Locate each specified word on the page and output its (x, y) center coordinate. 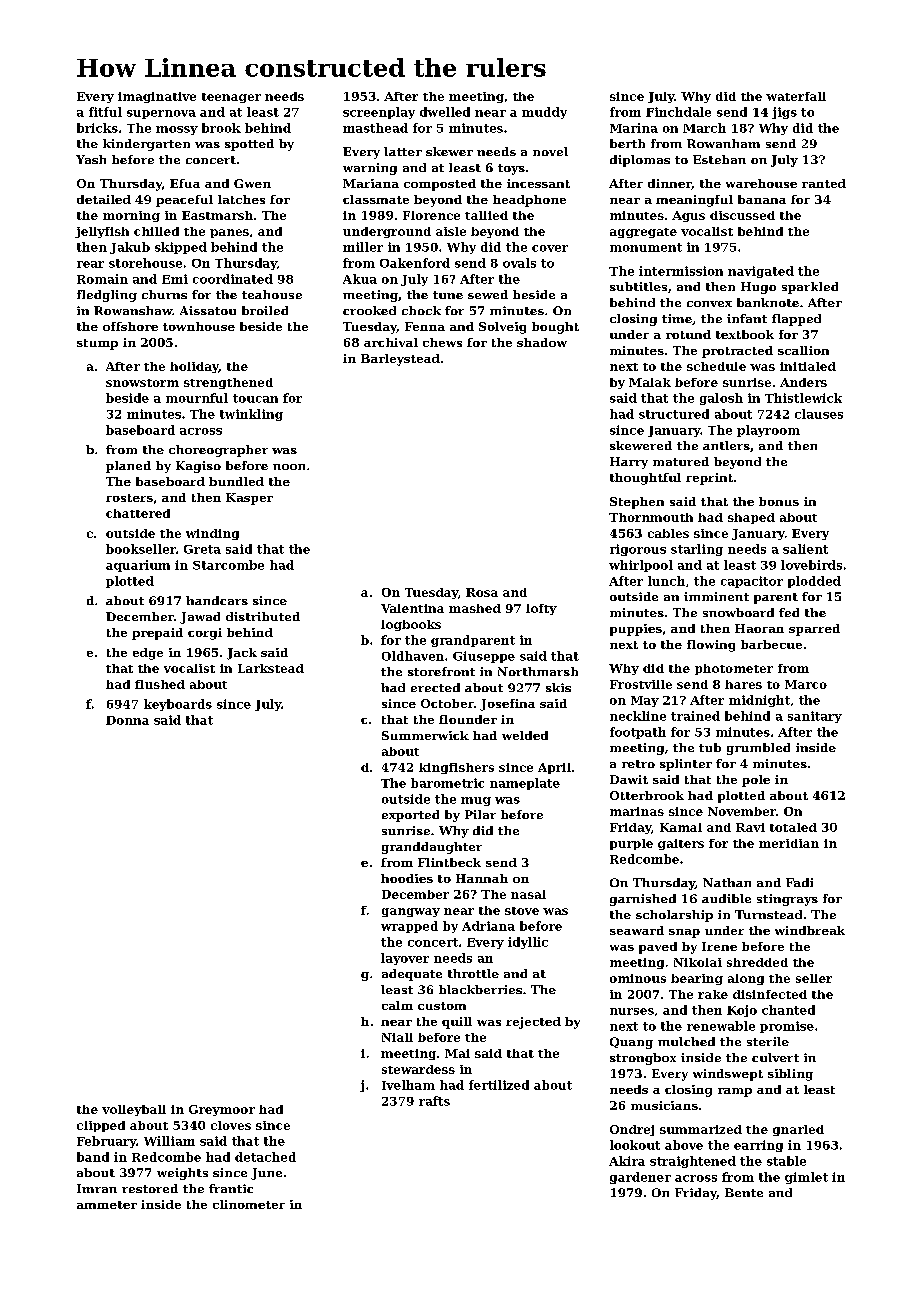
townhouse (199, 326)
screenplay (379, 113)
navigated (761, 272)
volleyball (134, 1110)
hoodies (407, 878)
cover (550, 248)
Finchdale (678, 112)
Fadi (799, 882)
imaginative (157, 97)
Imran (97, 1188)
